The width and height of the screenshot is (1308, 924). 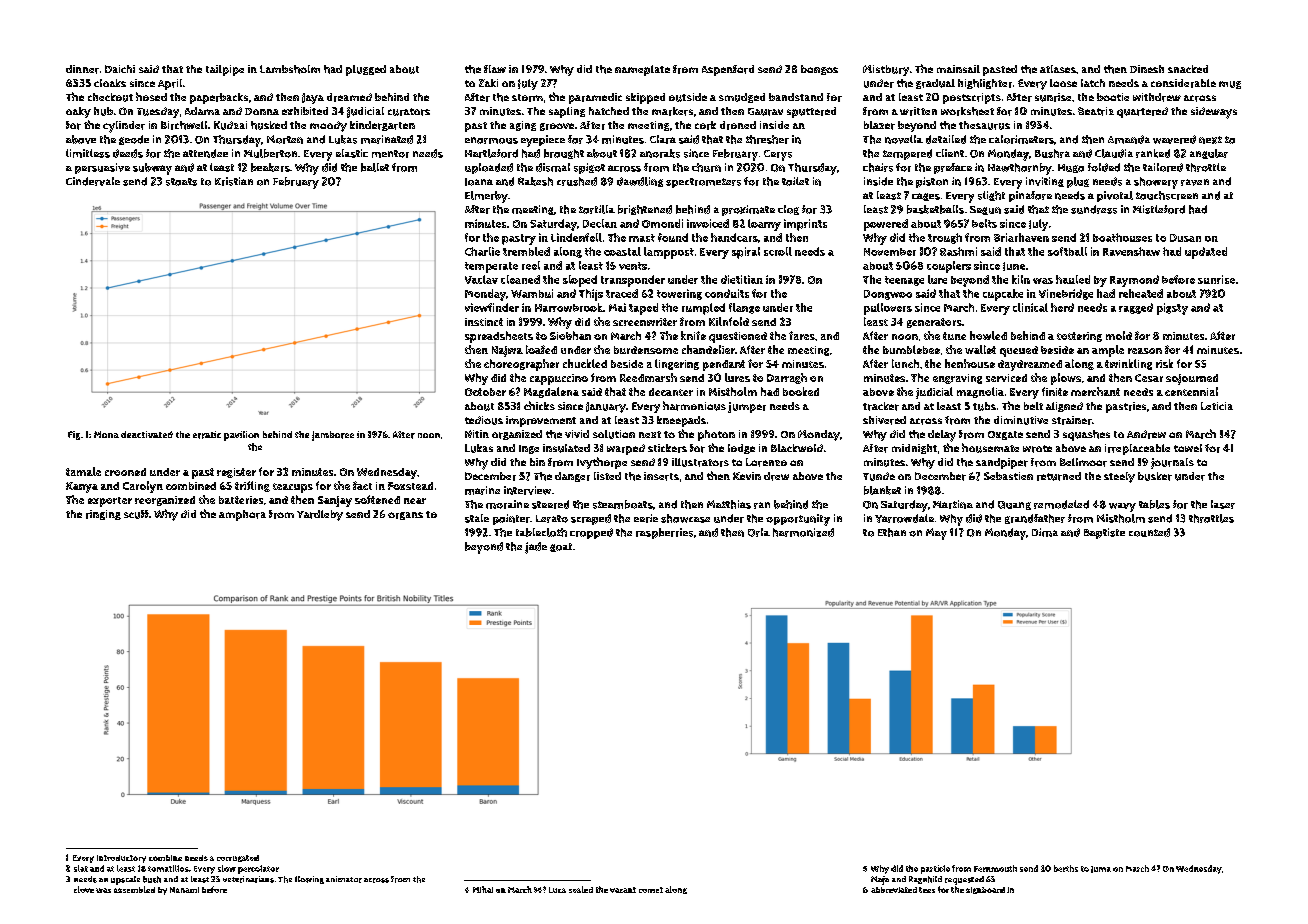 What do you see at coordinates (333, 436) in the screenshot?
I see `jamboree` at bounding box center [333, 436].
